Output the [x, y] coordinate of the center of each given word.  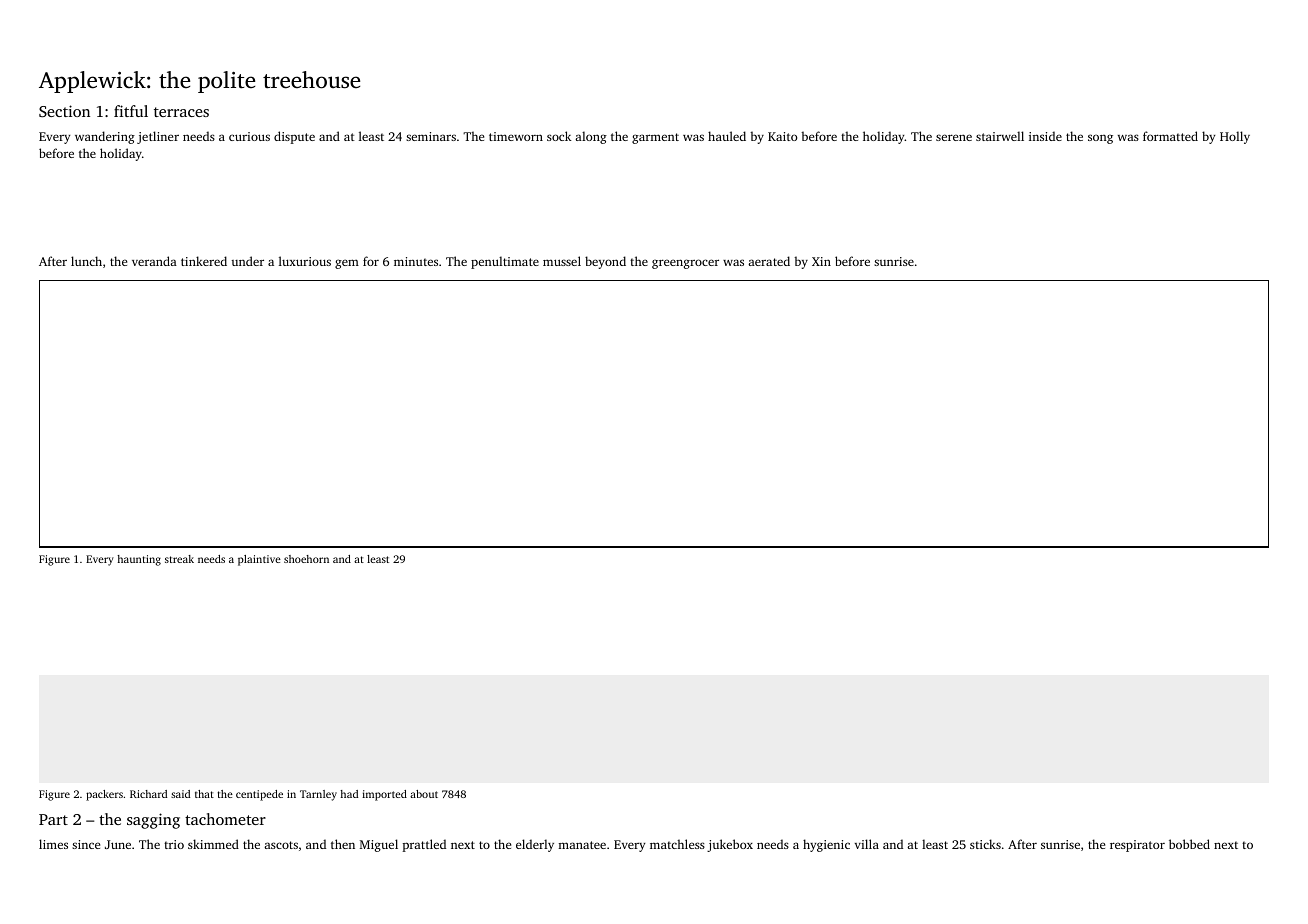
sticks [985, 844]
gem [347, 264]
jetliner [158, 137]
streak [179, 559]
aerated [769, 261]
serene [954, 137]
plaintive [259, 560]
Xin [821, 261]
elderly [535, 845]
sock [559, 136]
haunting [139, 560]
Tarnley [318, 795]
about [424, 794]
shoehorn [306, 559]
